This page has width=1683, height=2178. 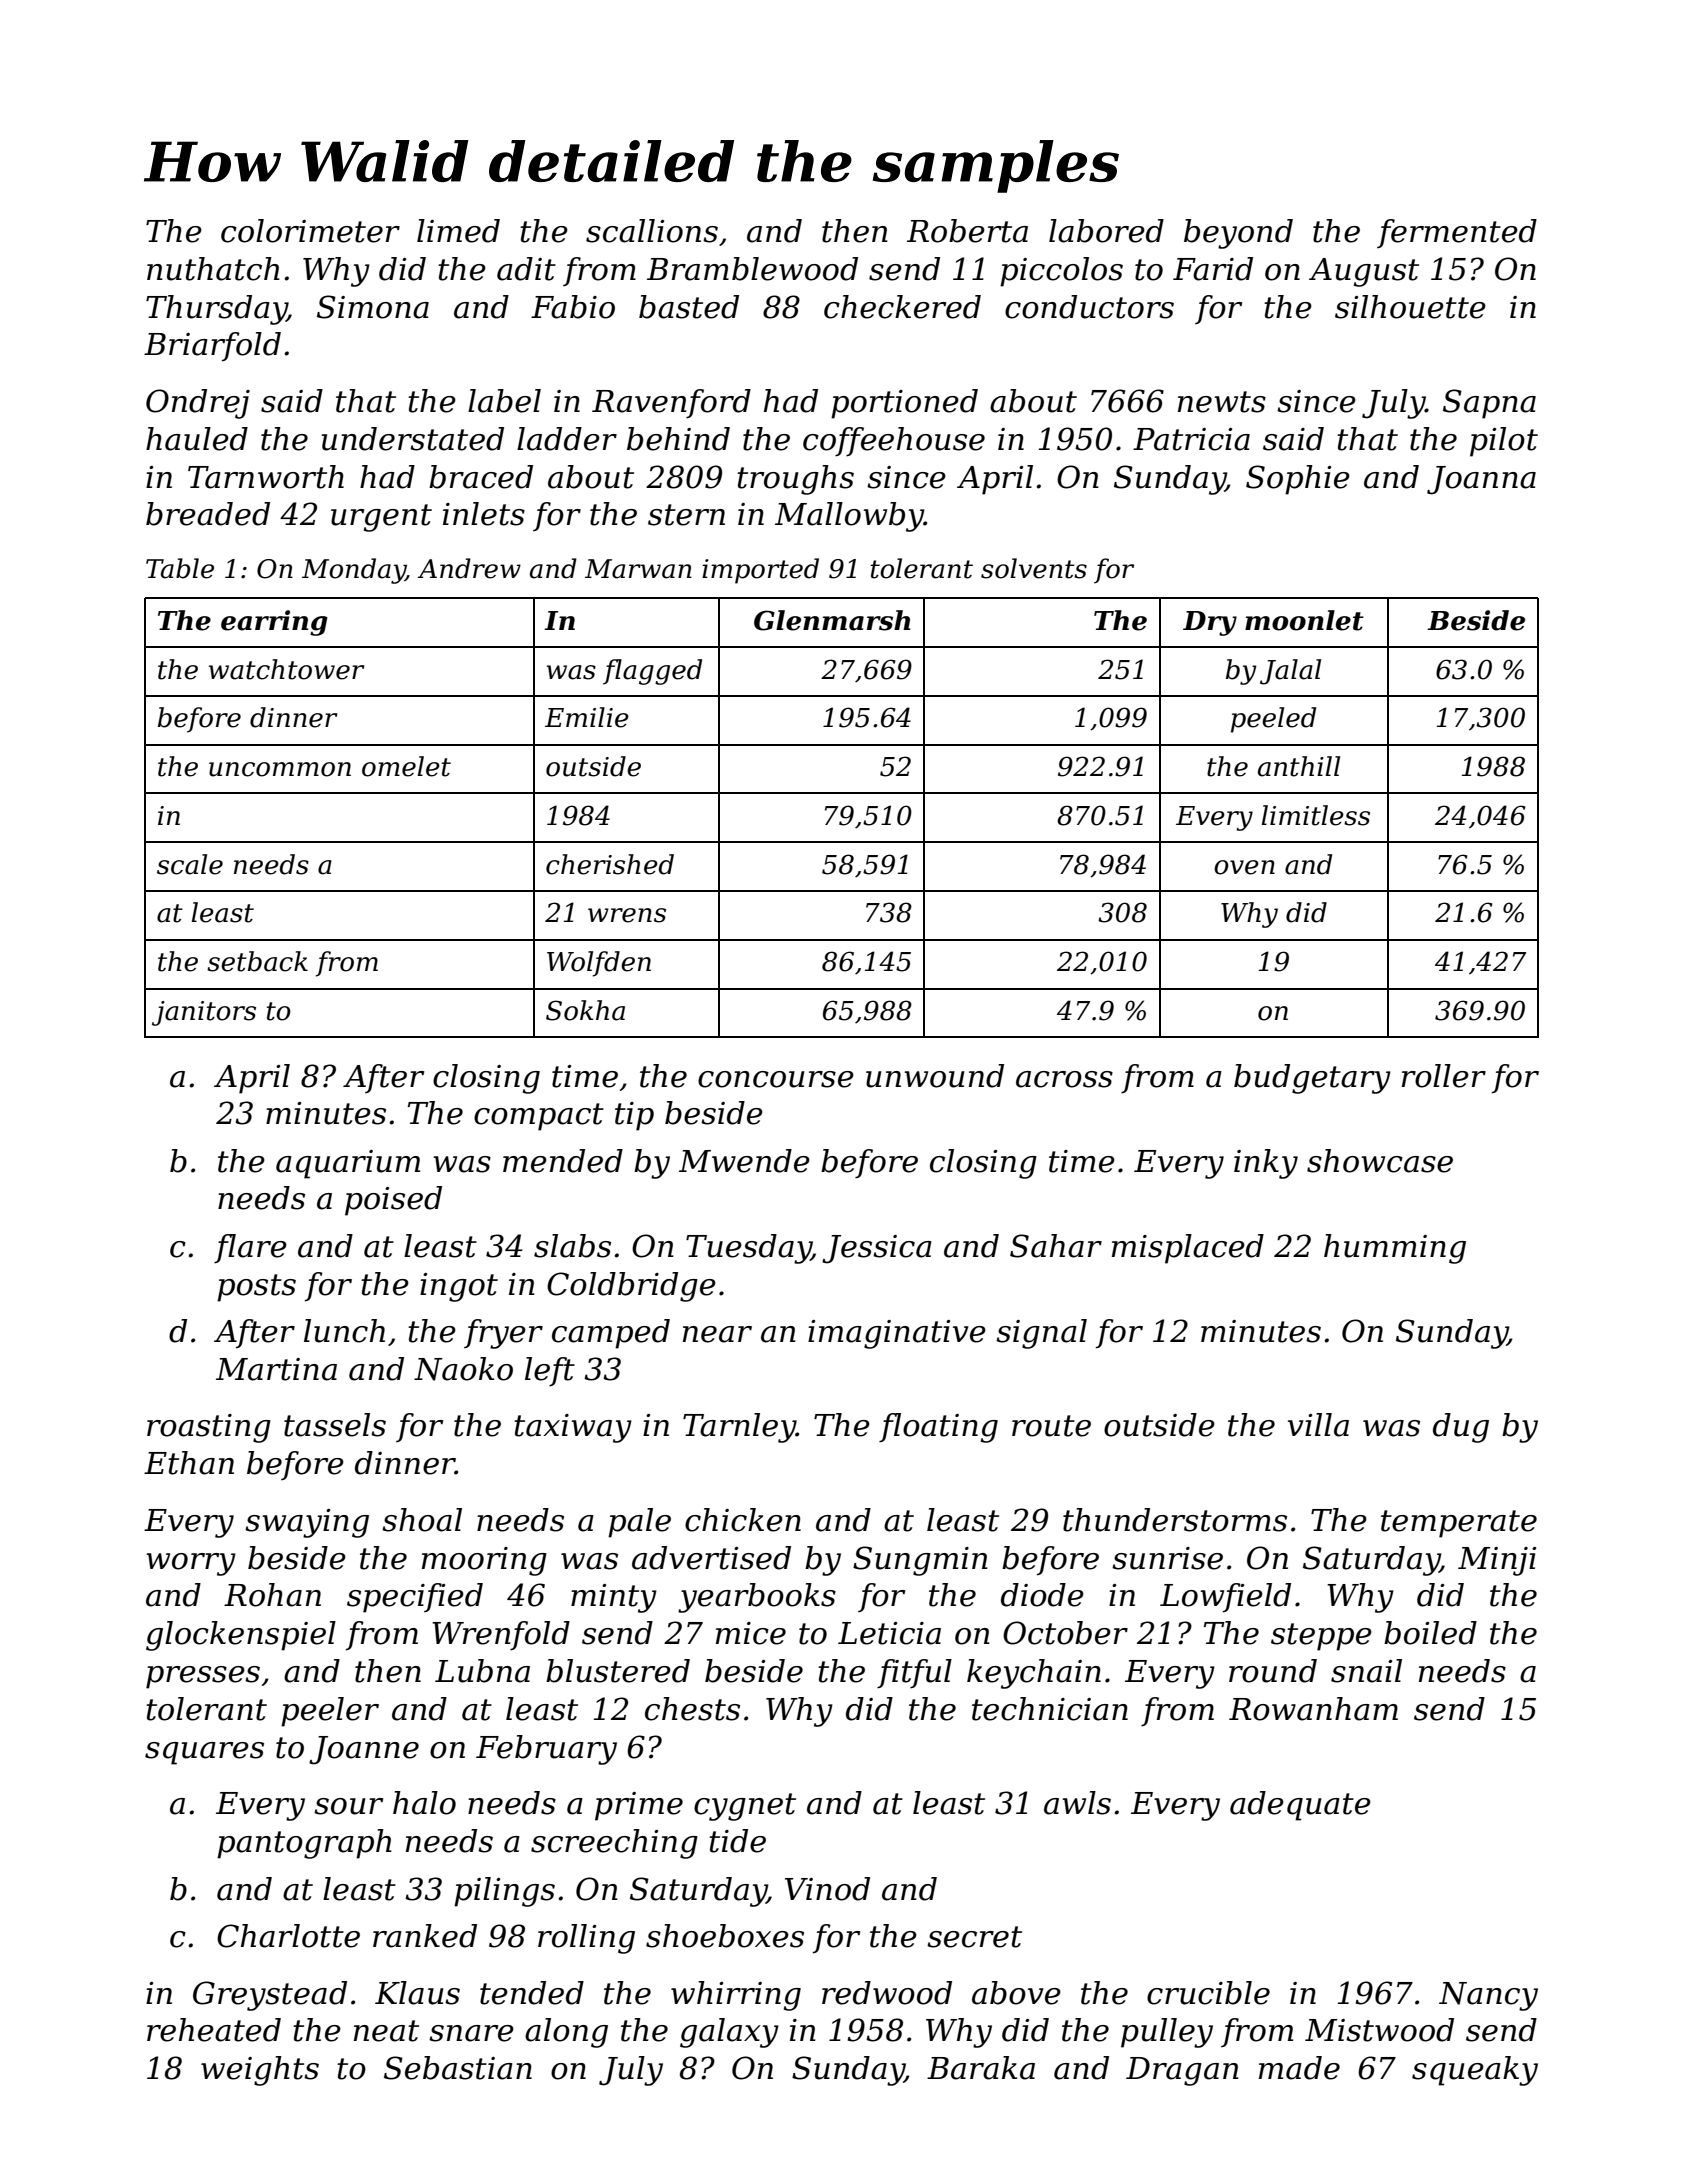 What do you see at coordinates (935, 1076) in the page?
I see `unwound` at bounding box center [935, 1076].
